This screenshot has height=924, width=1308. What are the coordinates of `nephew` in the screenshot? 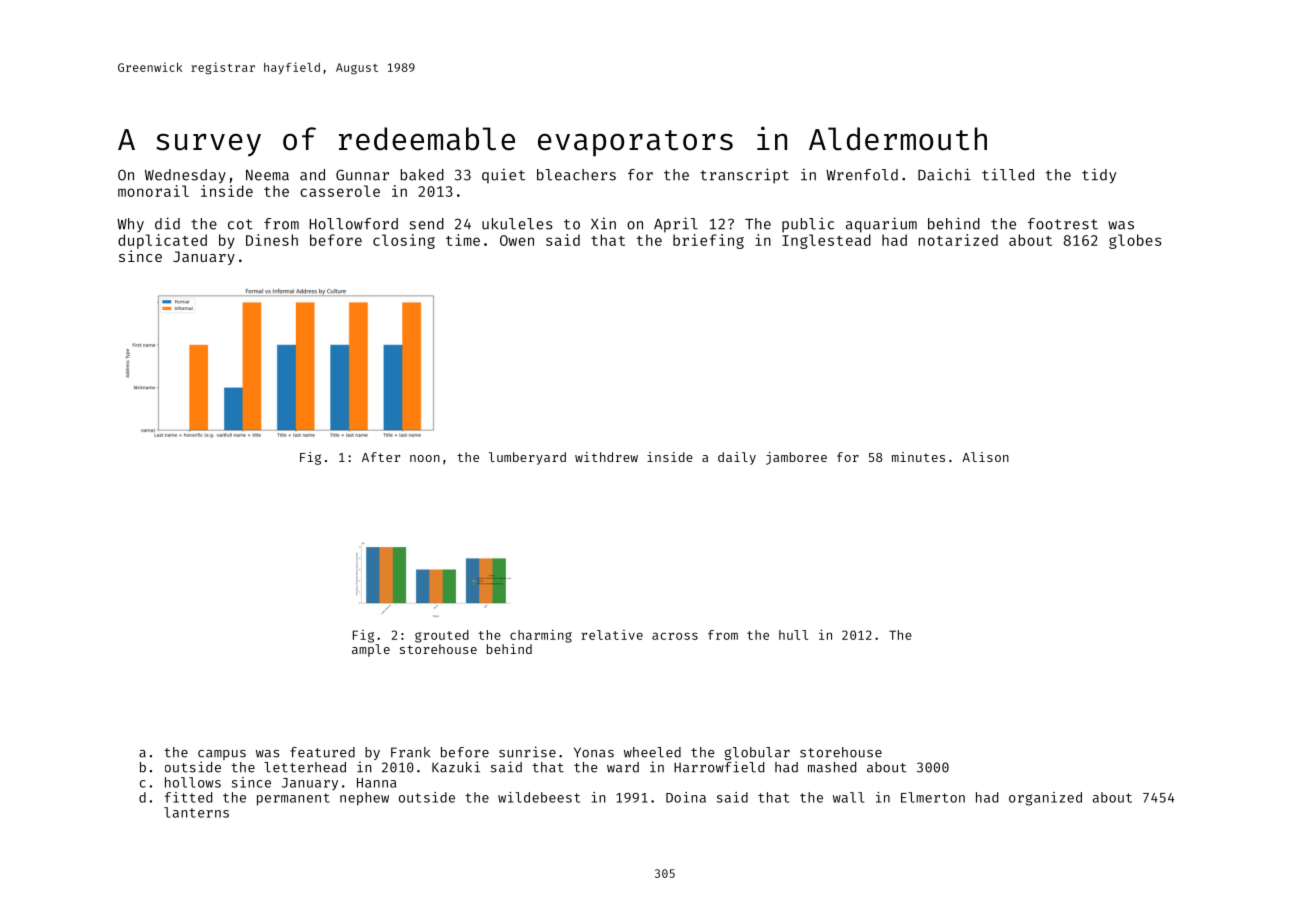 It's located at (364, 799).
